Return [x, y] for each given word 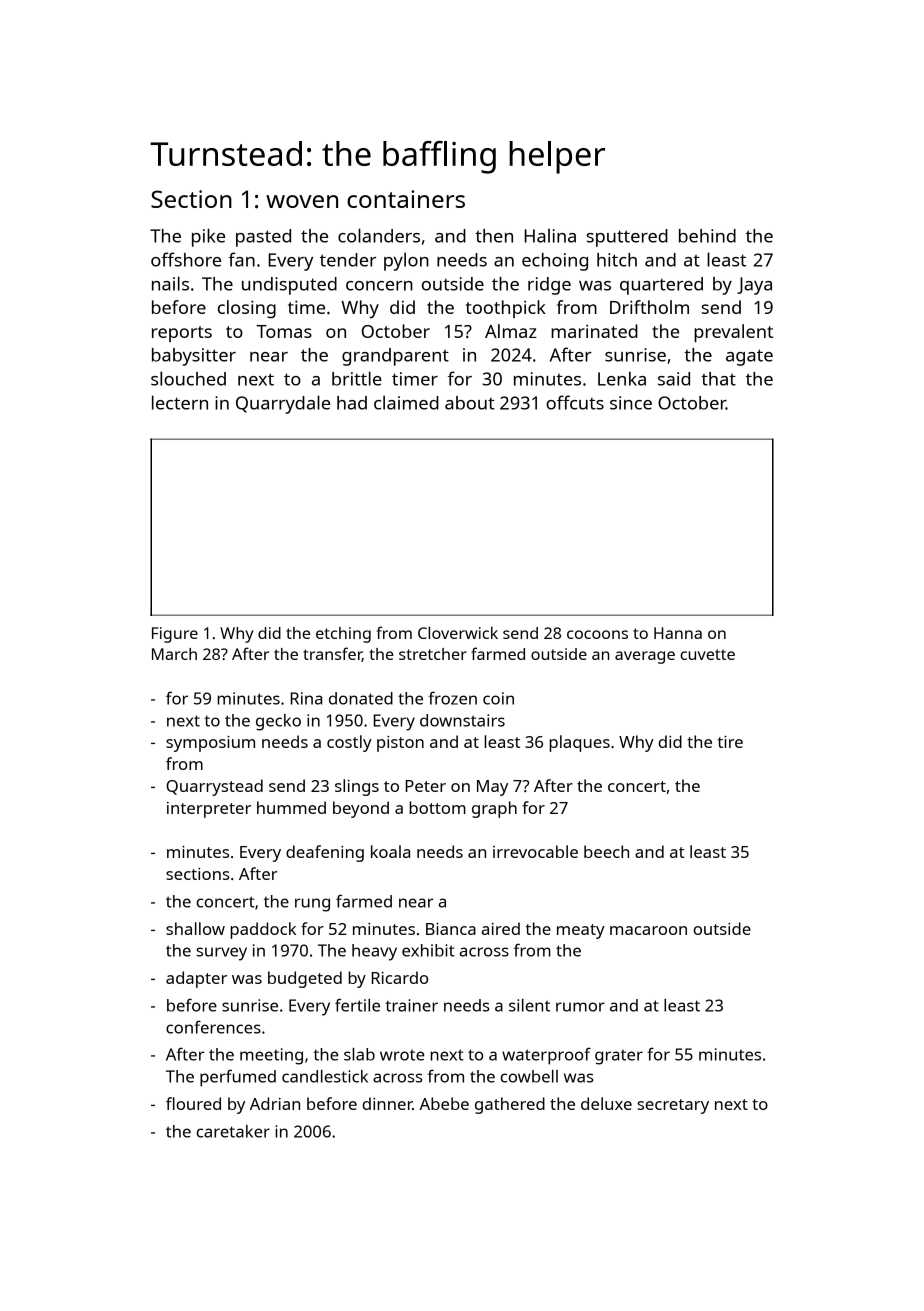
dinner [387, 1103]
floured [193, 1103]
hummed [291, 807]
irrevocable [535, 851]
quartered [661, 286]
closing [247, 309]
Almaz [511, 331]
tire [730, 742]
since [631, 403]
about [470, 403]
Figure [175, 635]
